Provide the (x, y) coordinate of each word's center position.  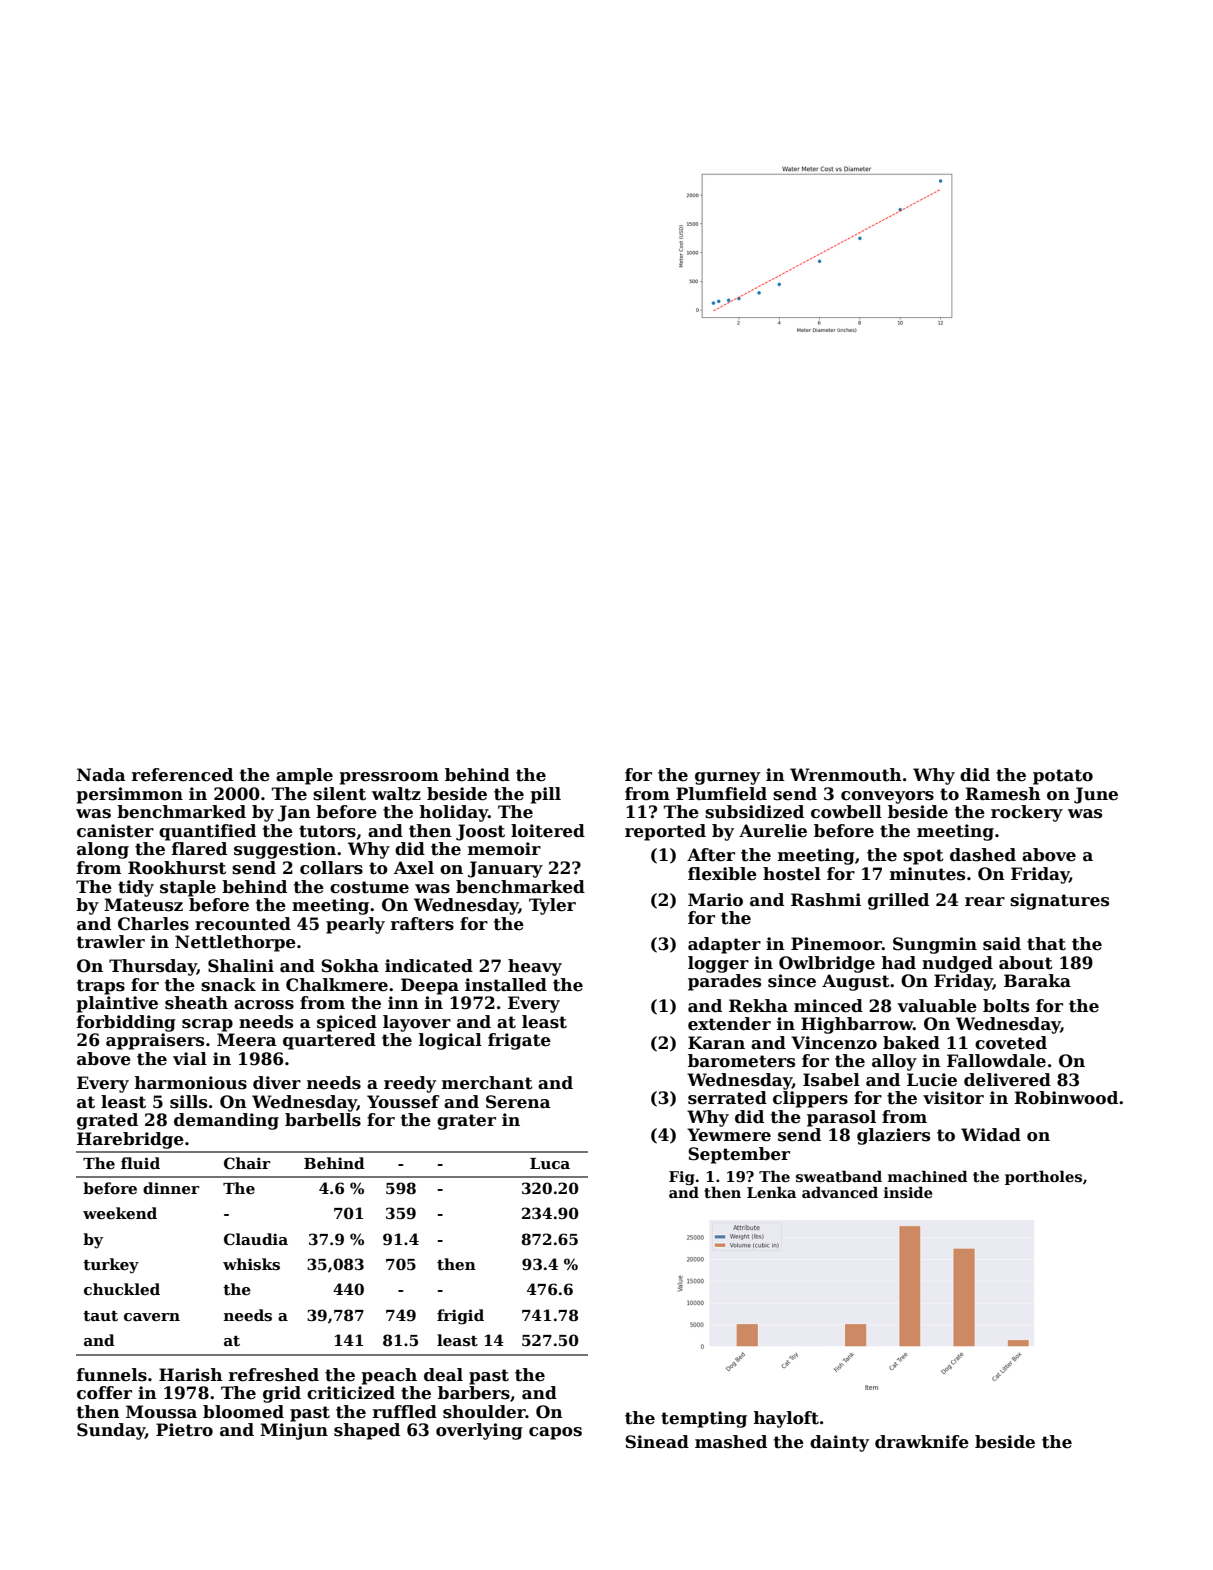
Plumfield (721, 794)
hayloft (786, 1419)
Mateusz (143, 905)
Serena (518, 1102)
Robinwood (1066, 1098)
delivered (1007, 1080)
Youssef (403, 1102)
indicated (429, 966)
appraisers (155, 1041)
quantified (207, 832)
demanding (226, 1121)
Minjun (294, 1431)
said (1002, 944)
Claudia (256, 1239)
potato (1063, 777)
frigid (460, 1317)
